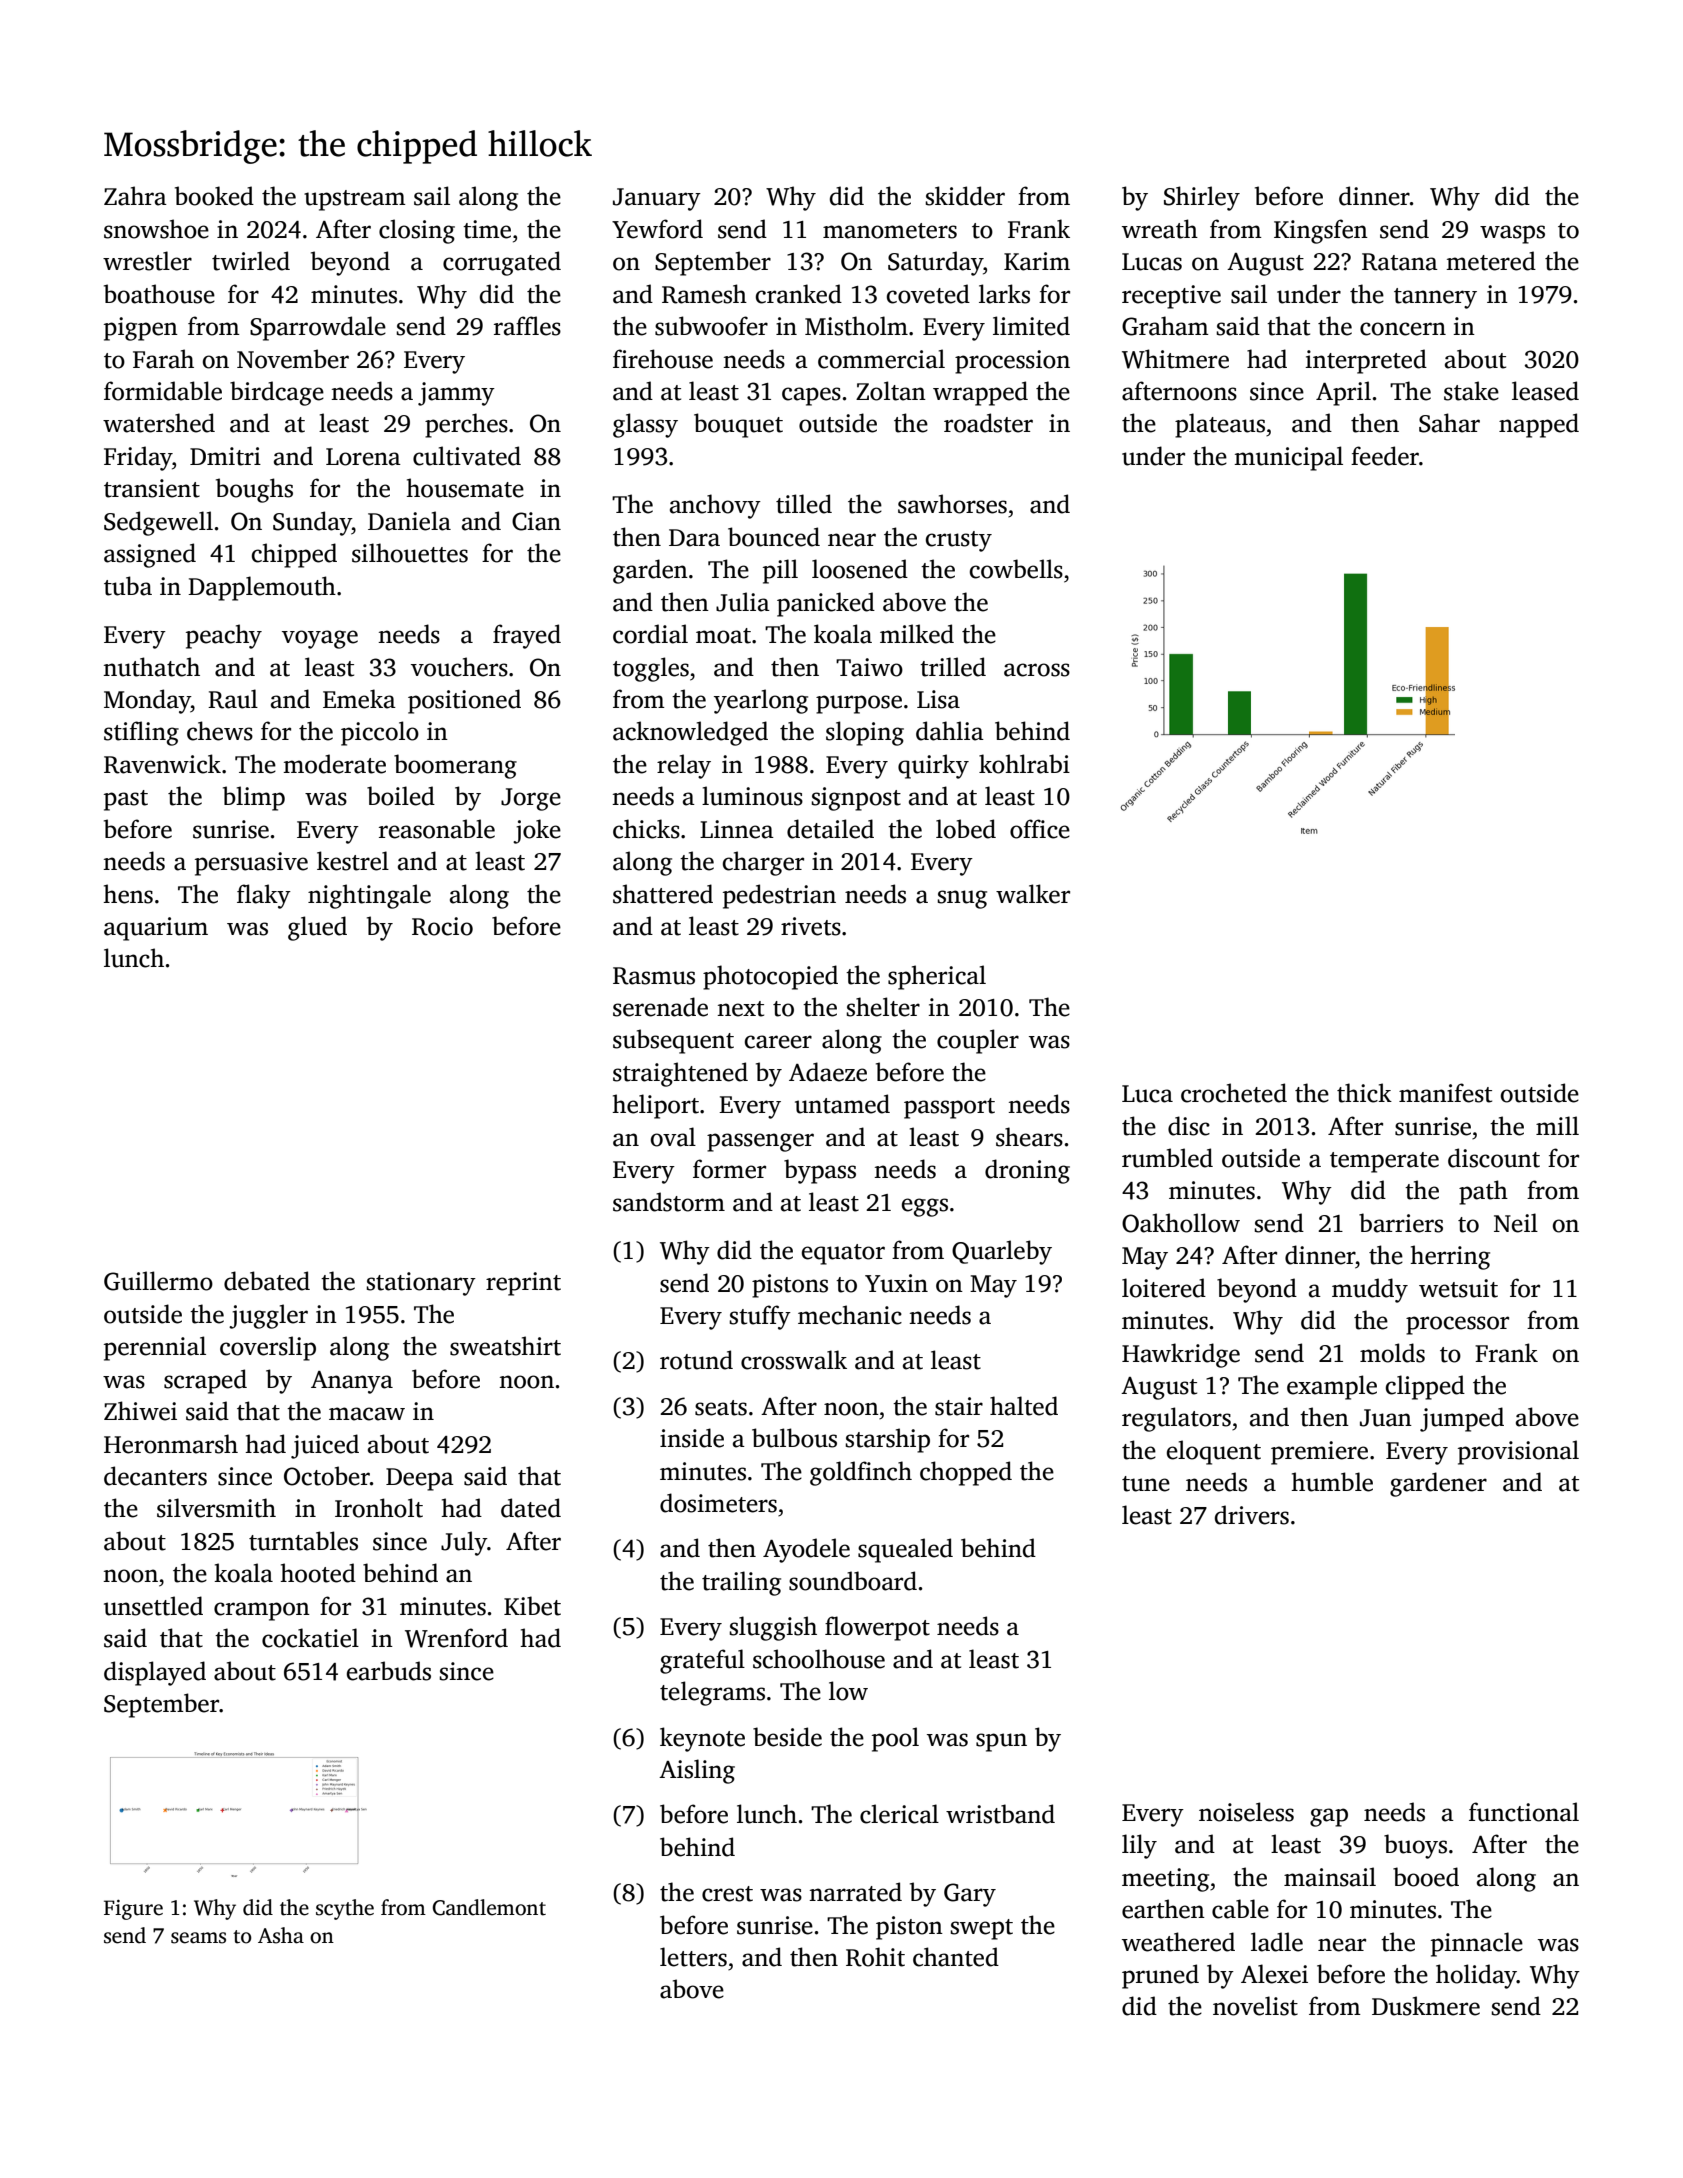 The width and height of the screenshot is (1683, 2178). I want to click on sandstorm, so click(669, 1202).
